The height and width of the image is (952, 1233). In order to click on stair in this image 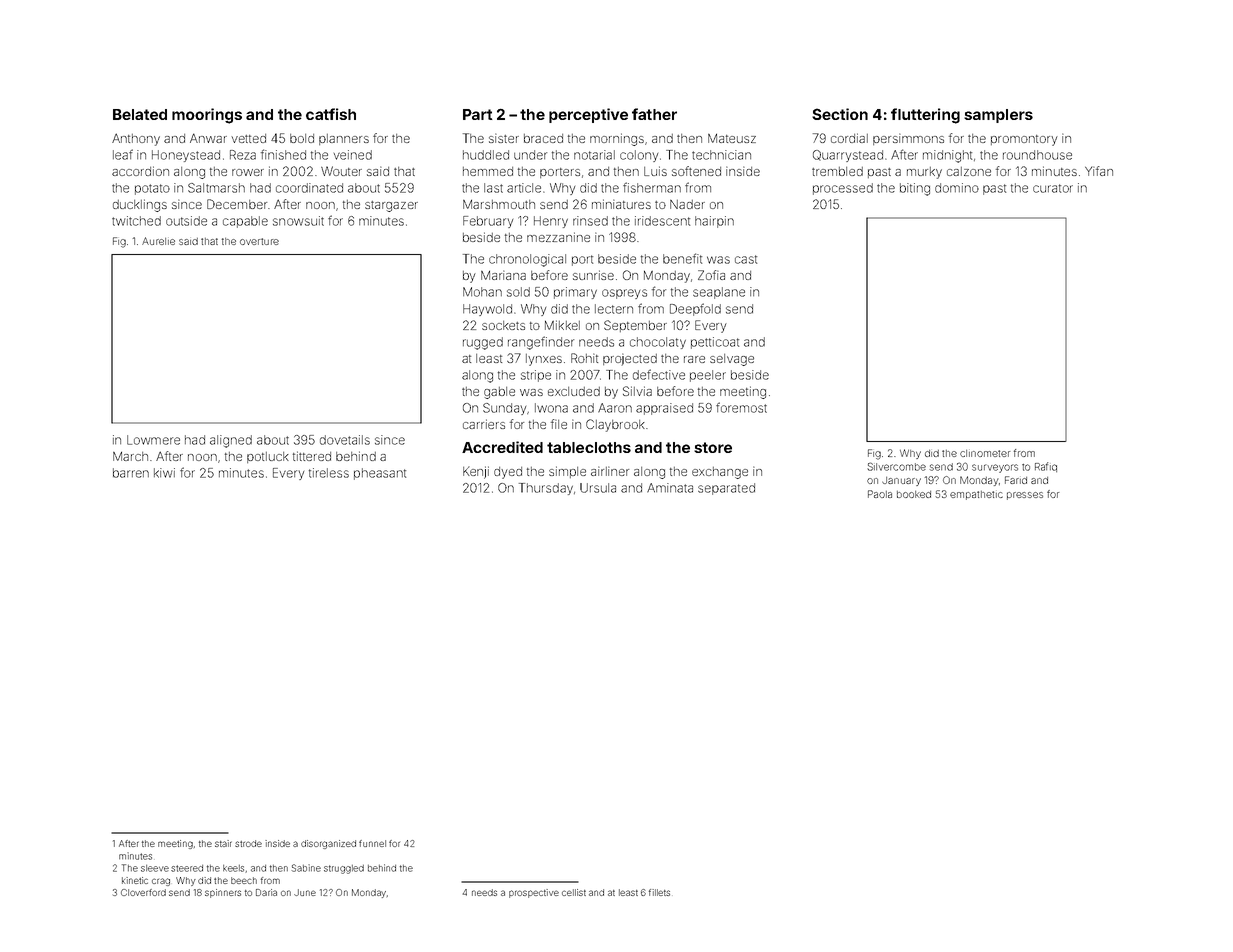, I will do `click(223, 843)`.
